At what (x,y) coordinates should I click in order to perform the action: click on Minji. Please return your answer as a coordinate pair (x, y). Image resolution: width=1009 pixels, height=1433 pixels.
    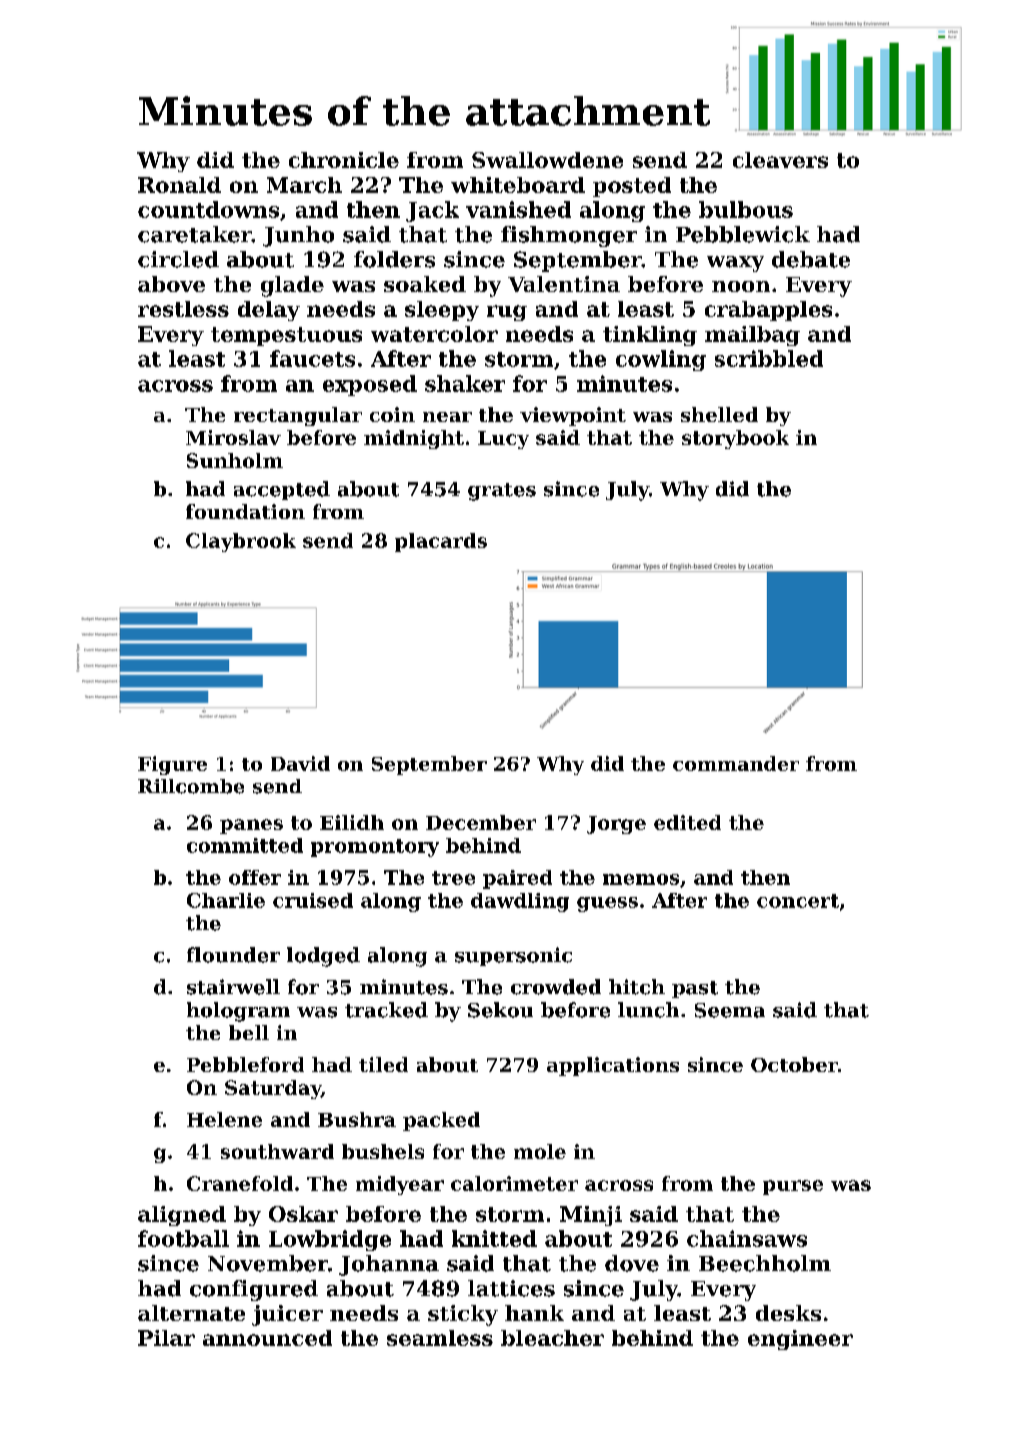
    Looking at the image, I should click on (591, 1216).
